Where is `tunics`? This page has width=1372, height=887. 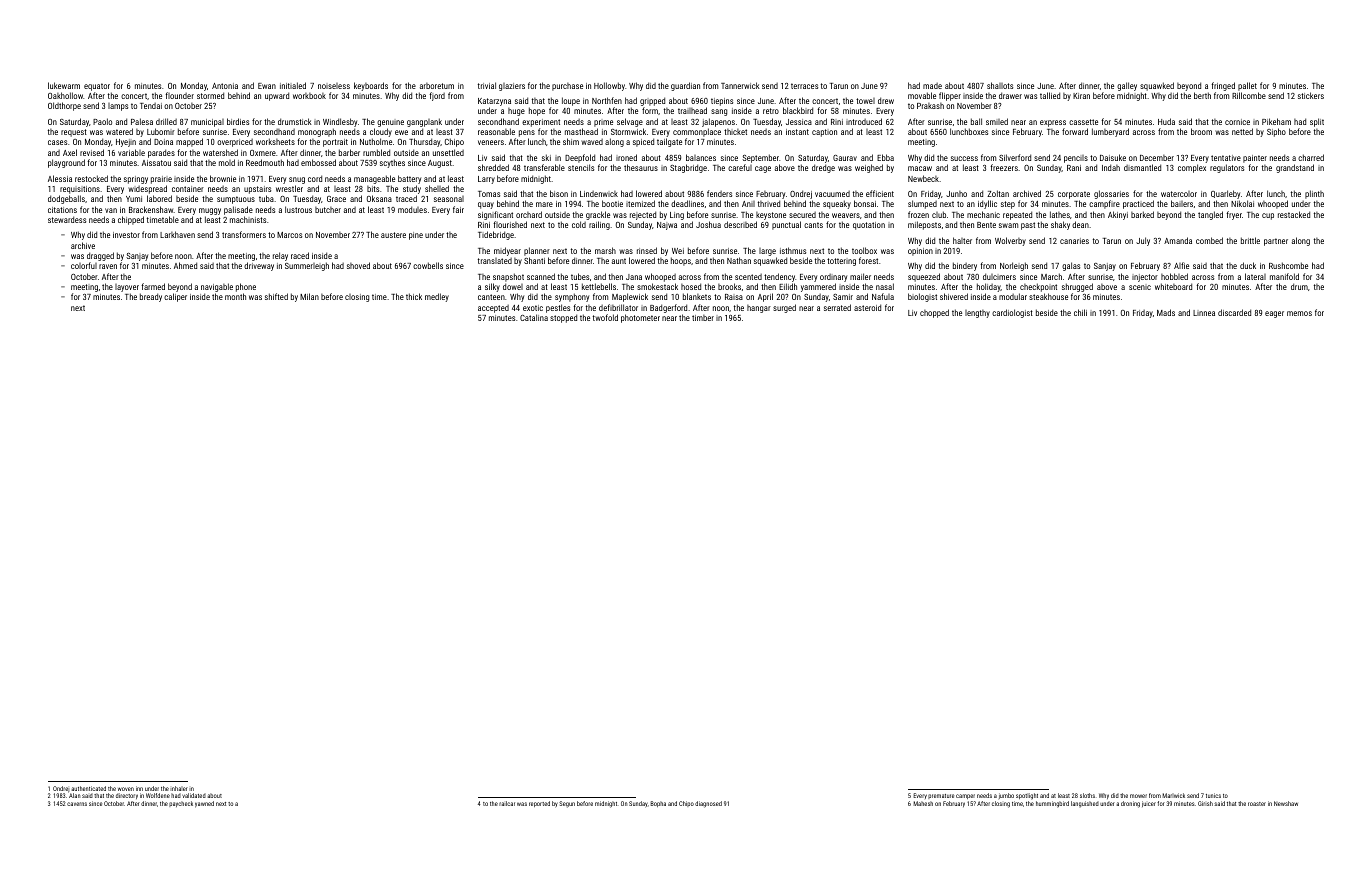 tunics is located at coordinates (1213, 795).
